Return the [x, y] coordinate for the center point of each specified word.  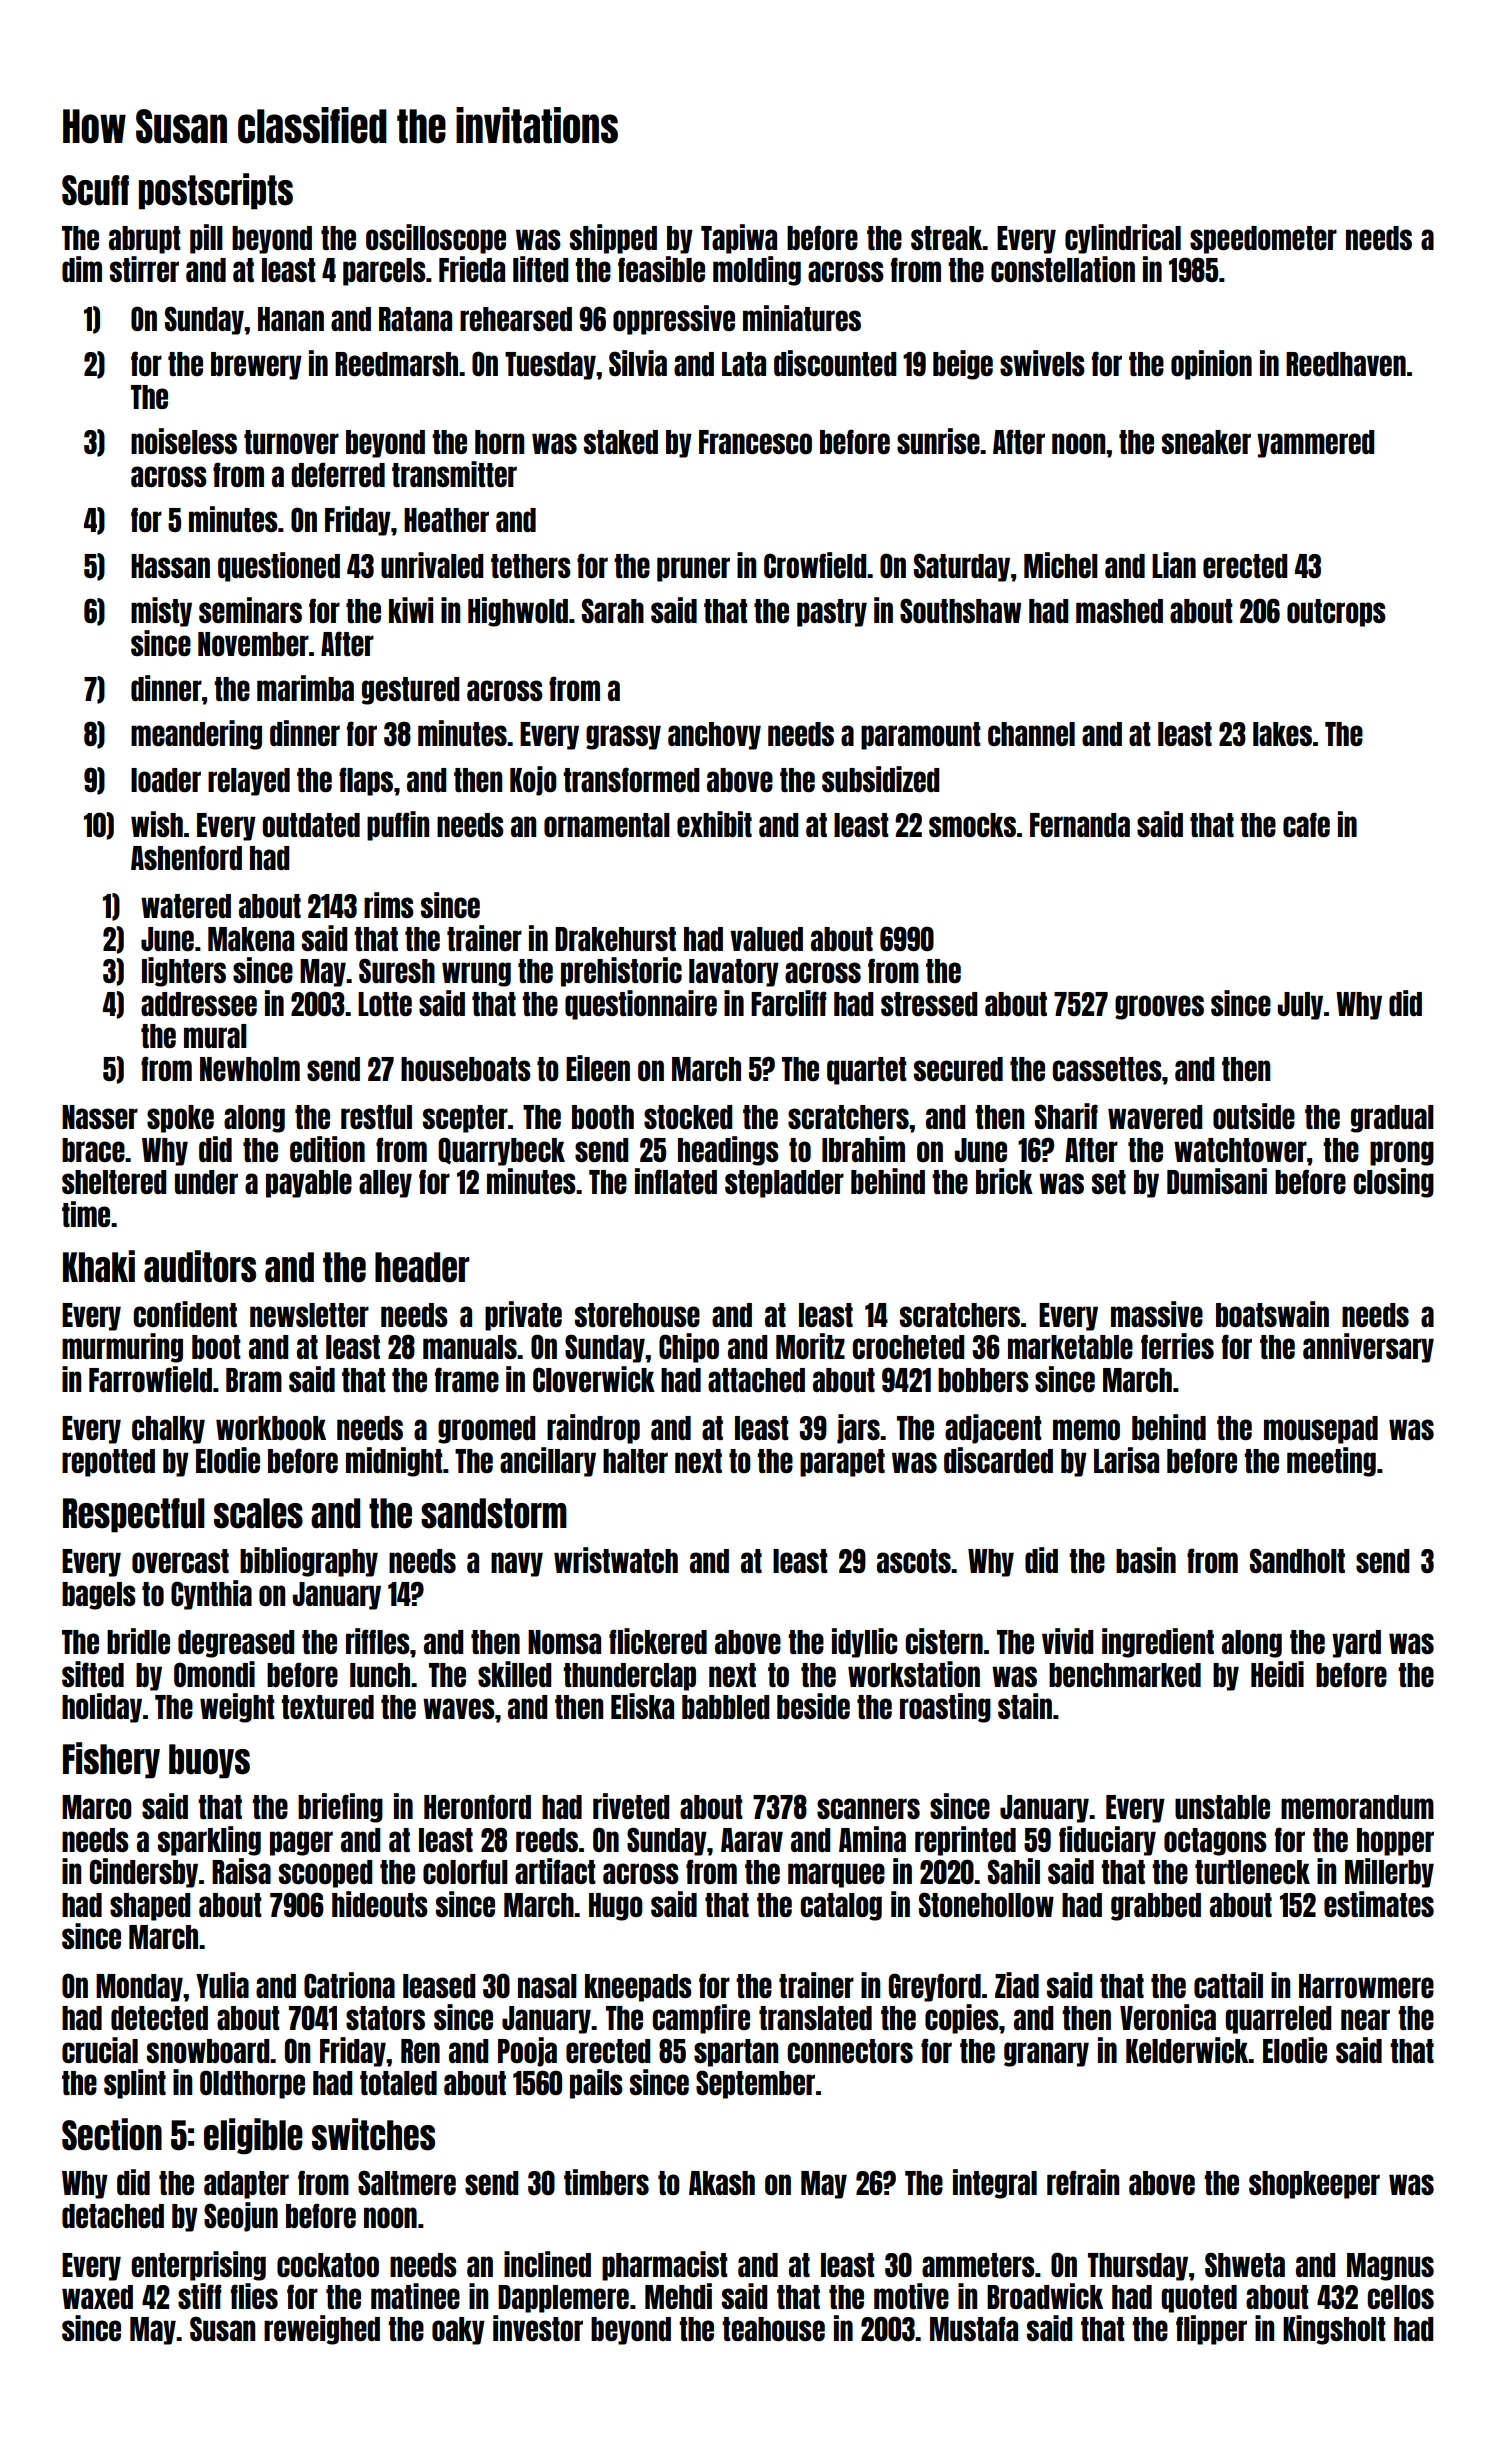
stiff [199, 2296]
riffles [378, 1641]
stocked [688, 1117]
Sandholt [1297, 1560]
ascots [914, 1561]
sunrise [938, 441]
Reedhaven [1346, 364]
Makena [251, 939]
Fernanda [1080, 825]
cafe [1306, 824]
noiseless [184, 441]
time [86, 1214]
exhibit [714, 824]
